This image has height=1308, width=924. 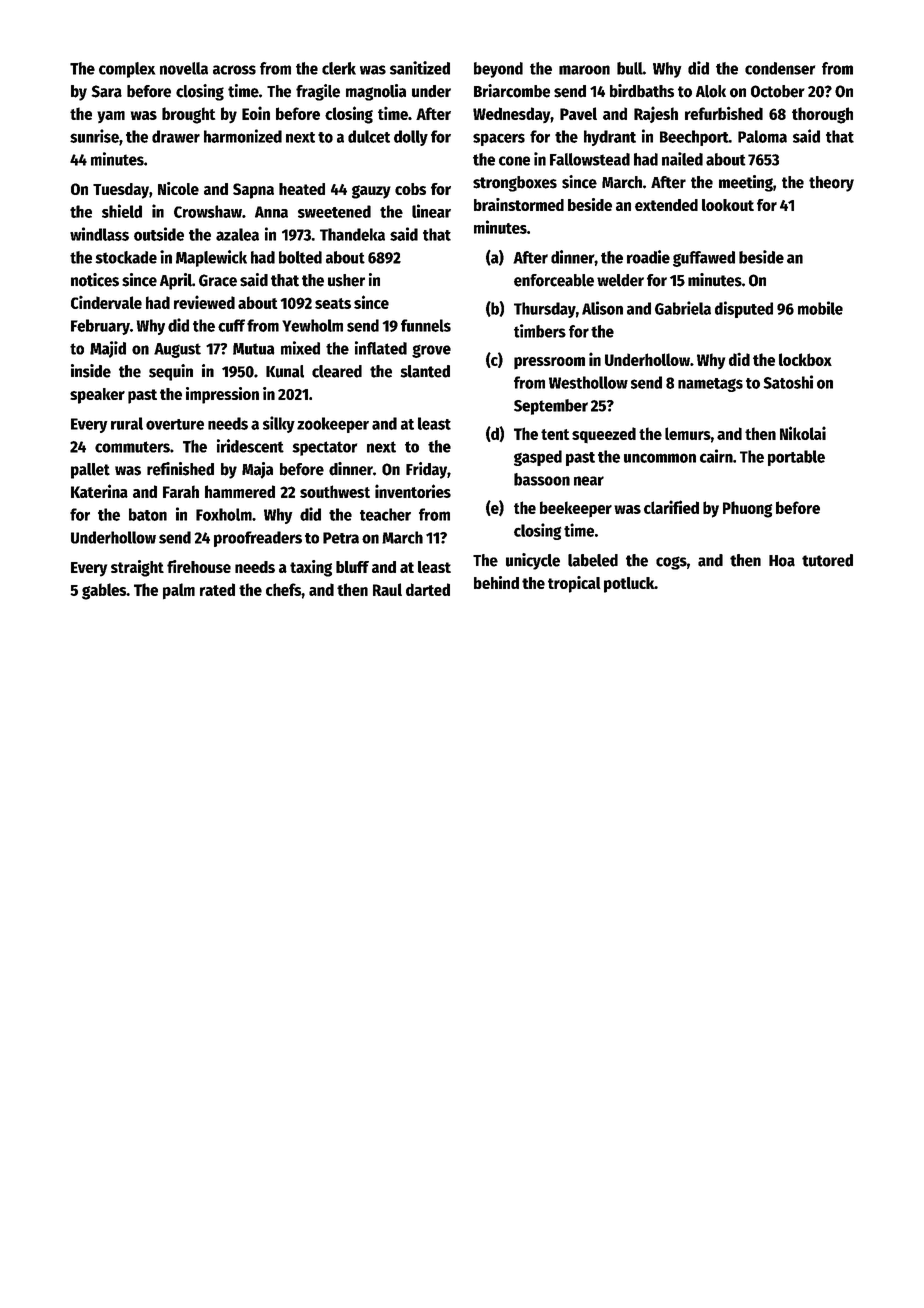 I want to click on stockade, so click(x=126, y=257).
